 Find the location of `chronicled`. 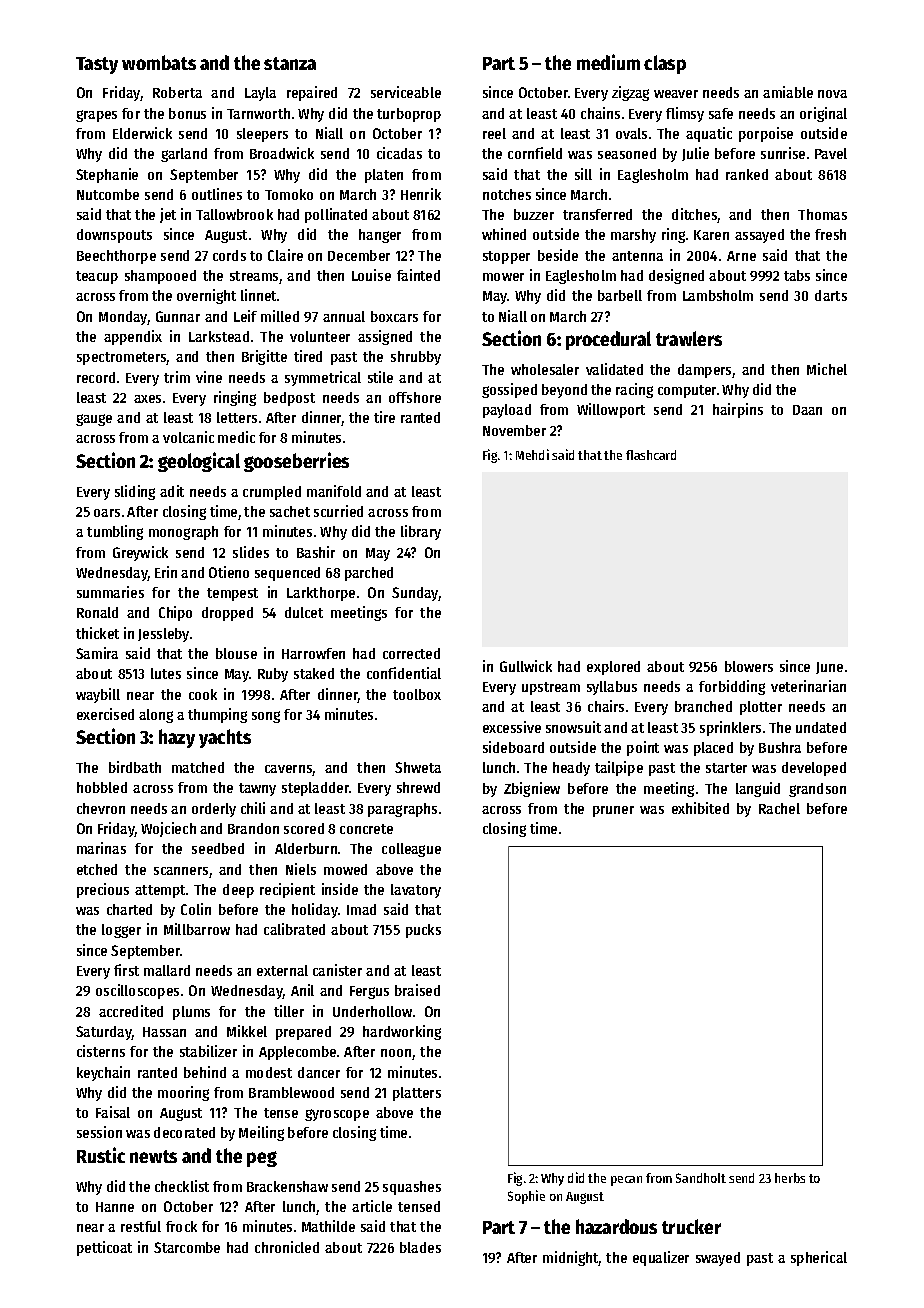

chronicled is located at coordinates (287, 1247).
